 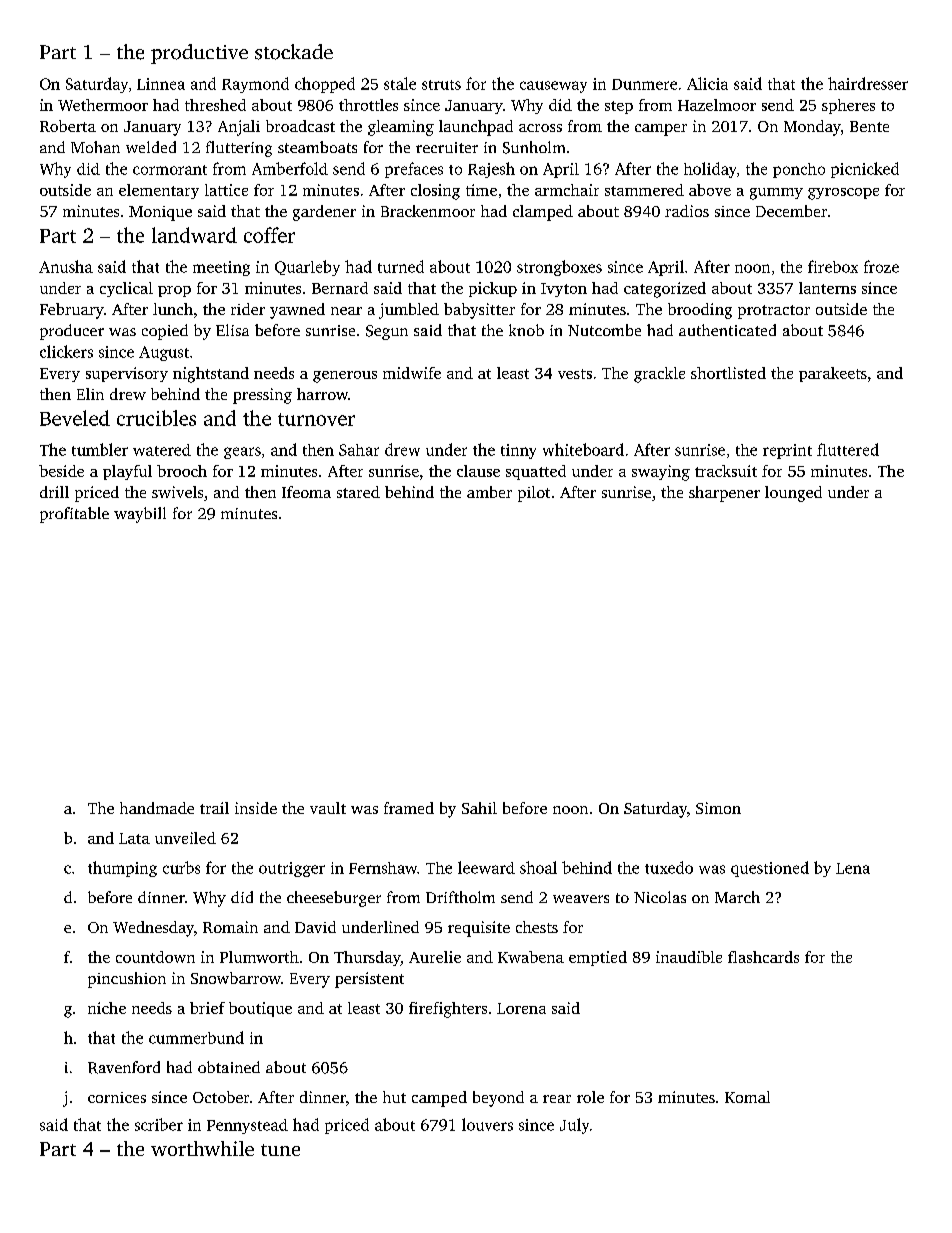 What do you see at coordinates (239, 128) in the screenshot?
I see `Anjali` at bounding box center [239, 128].
